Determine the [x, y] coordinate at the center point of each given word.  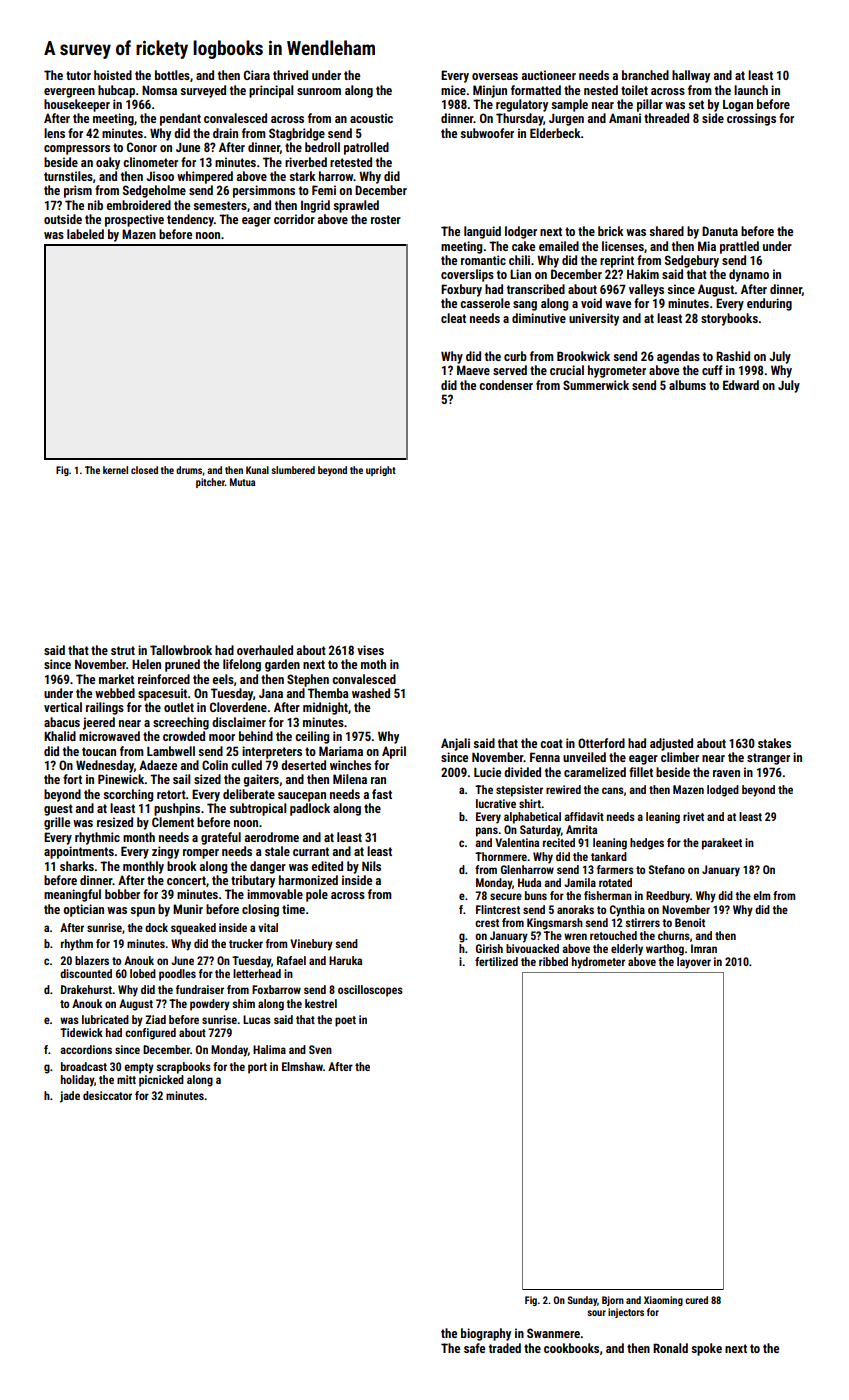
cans [613, 790]
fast [382, 794]
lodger [521, 232]
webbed [115, 693]
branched [645, 75]
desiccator [107, 1095]
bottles [172, 75]
